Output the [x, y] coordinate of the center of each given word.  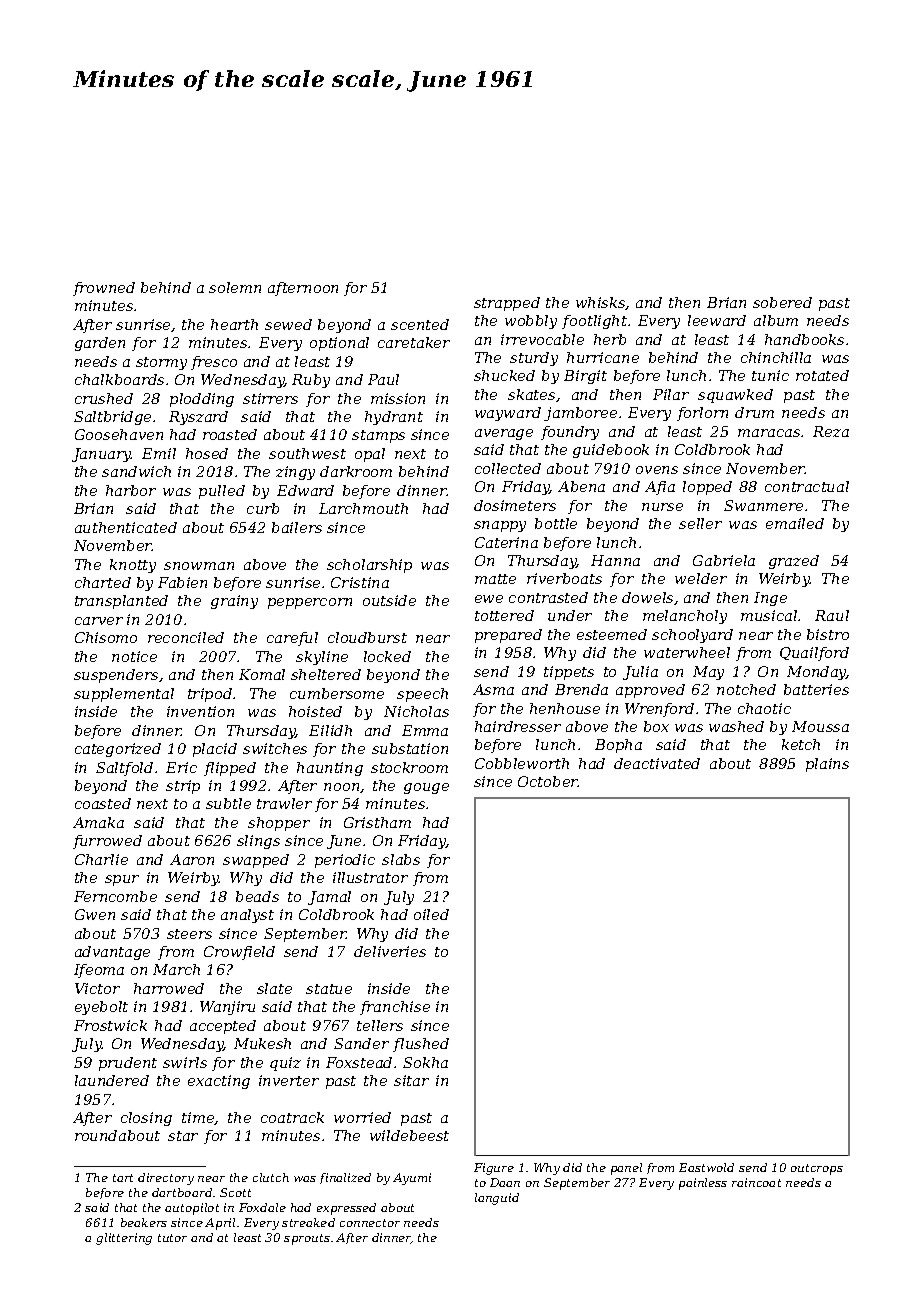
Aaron [192, 859]
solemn [235, 287]
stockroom [409, 767]
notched [746, 689]
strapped [507, 304]
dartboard [182, 1192]
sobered [782, 302]
